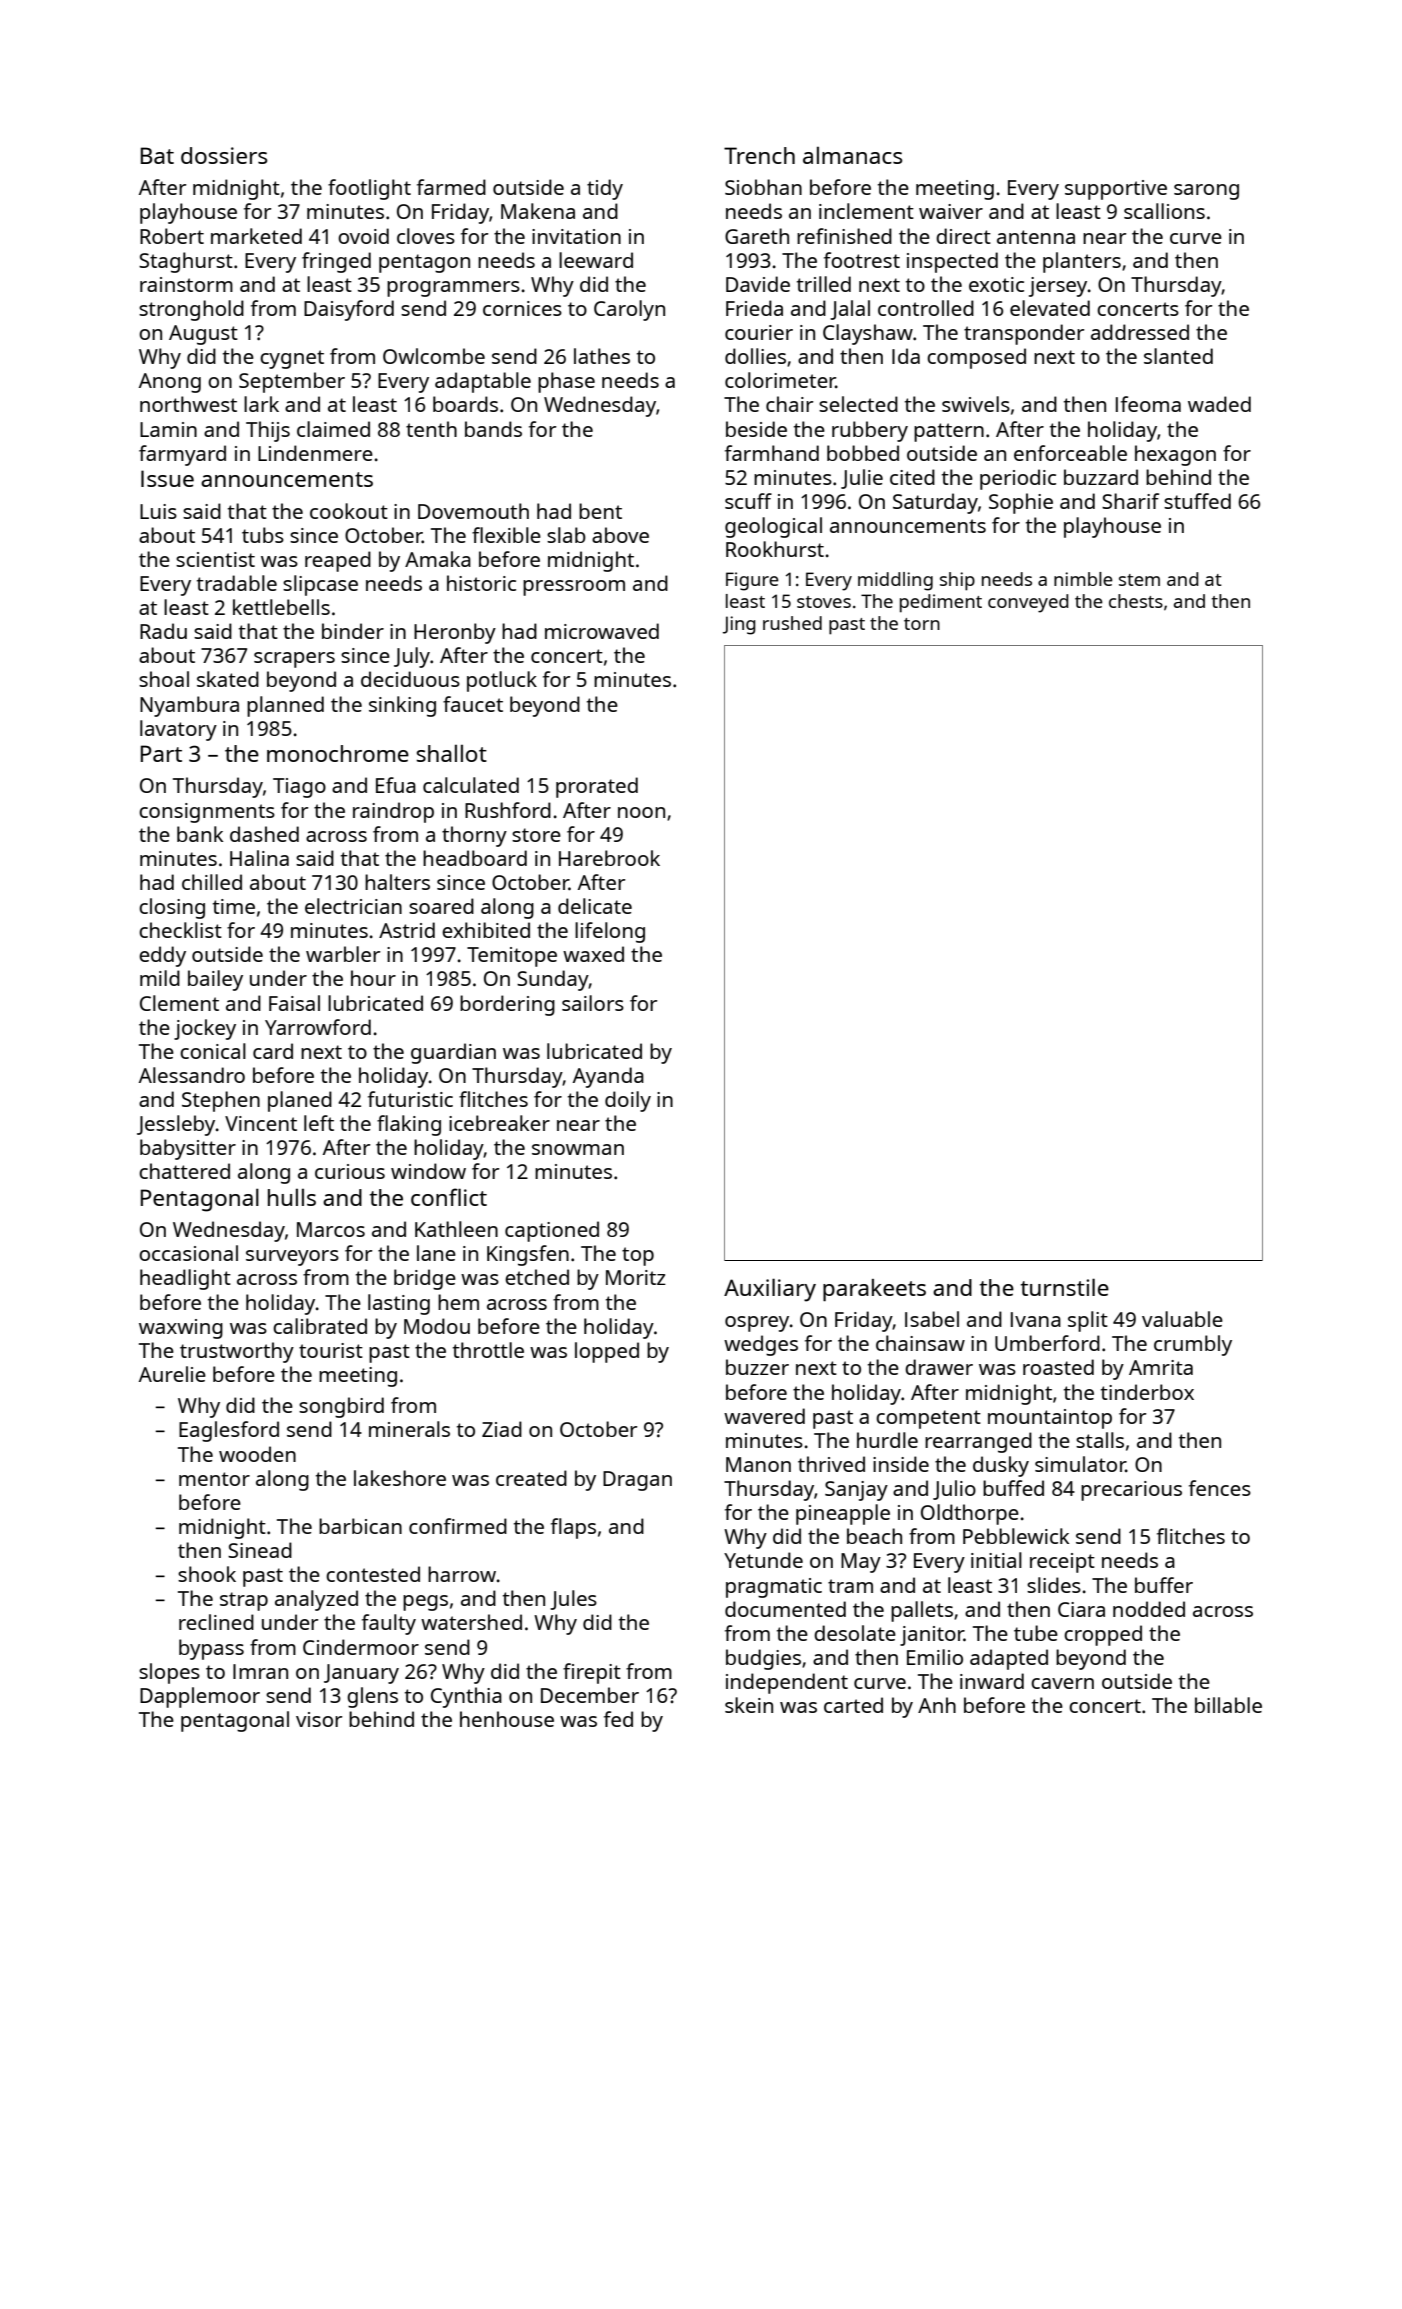  I want to click on Thijs, so click(268, 431).
